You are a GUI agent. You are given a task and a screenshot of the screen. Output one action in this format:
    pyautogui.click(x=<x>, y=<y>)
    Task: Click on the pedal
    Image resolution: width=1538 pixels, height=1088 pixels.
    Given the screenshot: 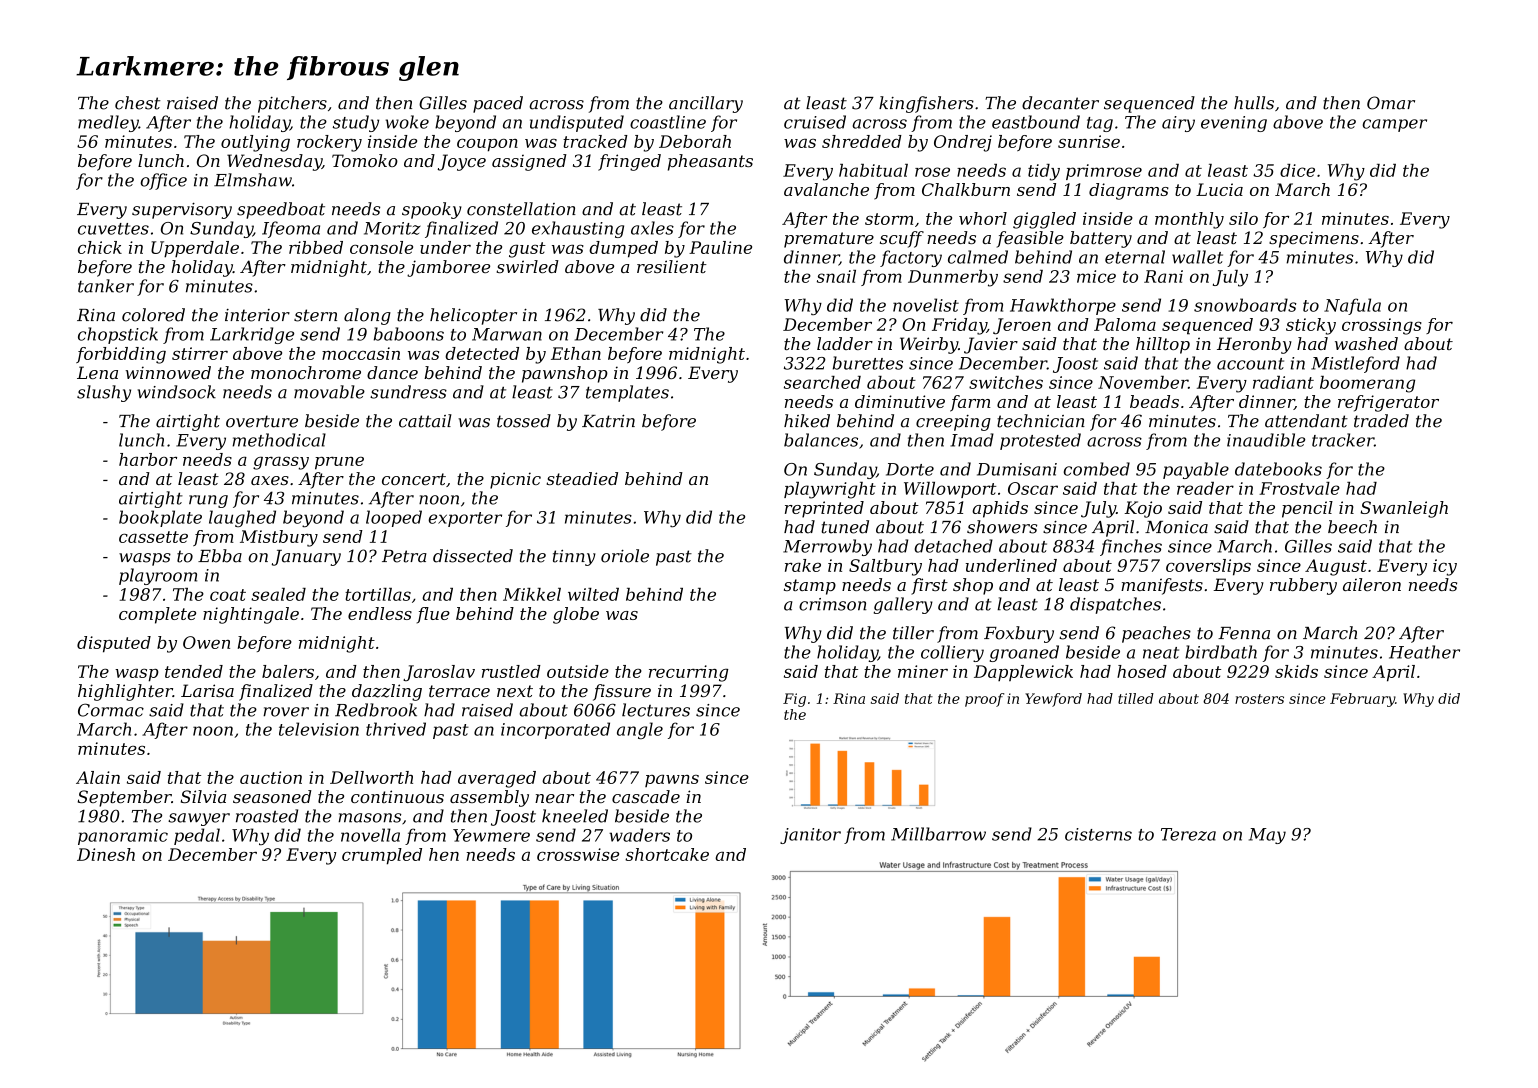 What is the action you would take?
    pyautogui.click(x=197, y=836)
